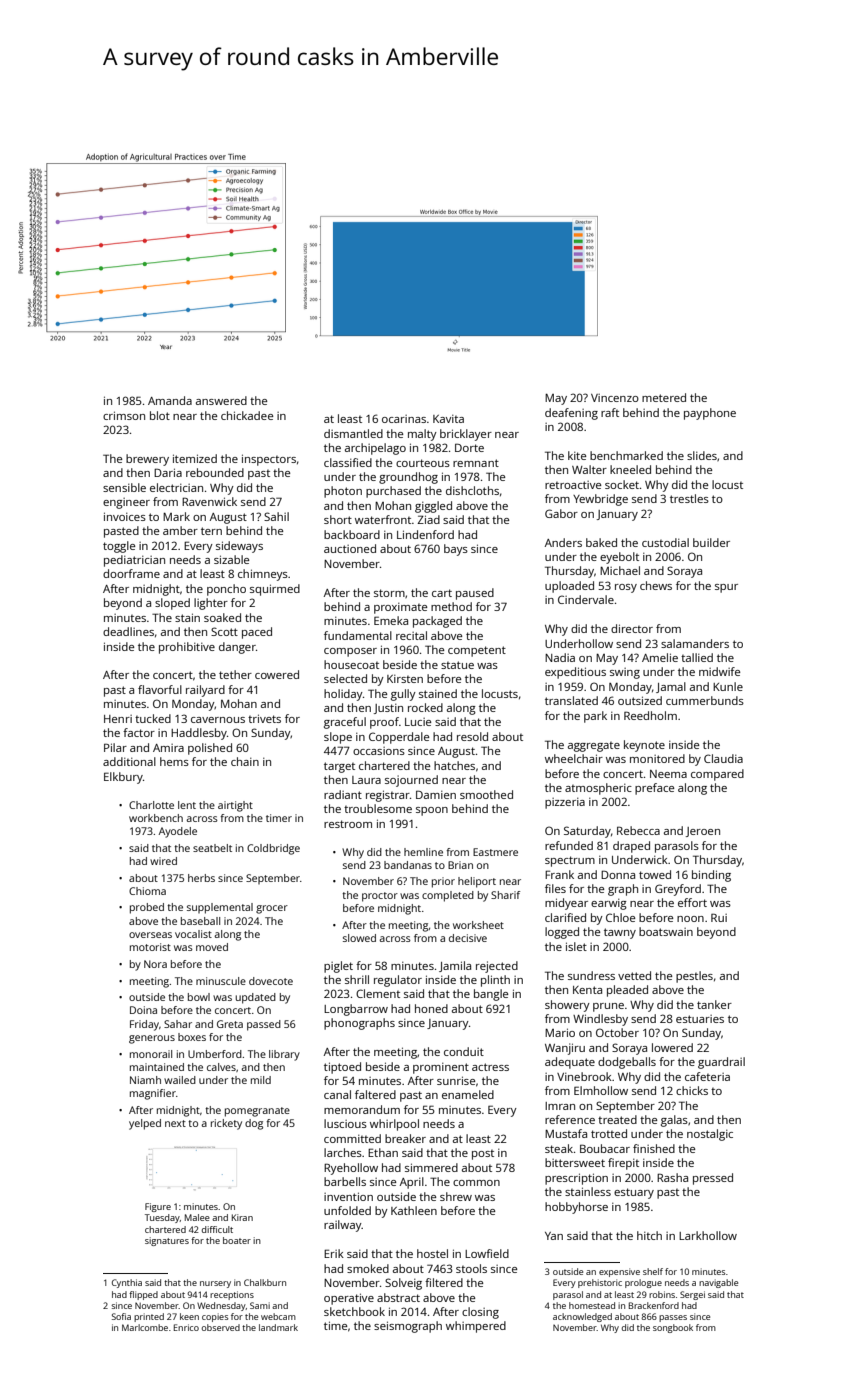 The width and height of the screenshot is (849, 1400). I want to click on updated, so click(255, 998).
